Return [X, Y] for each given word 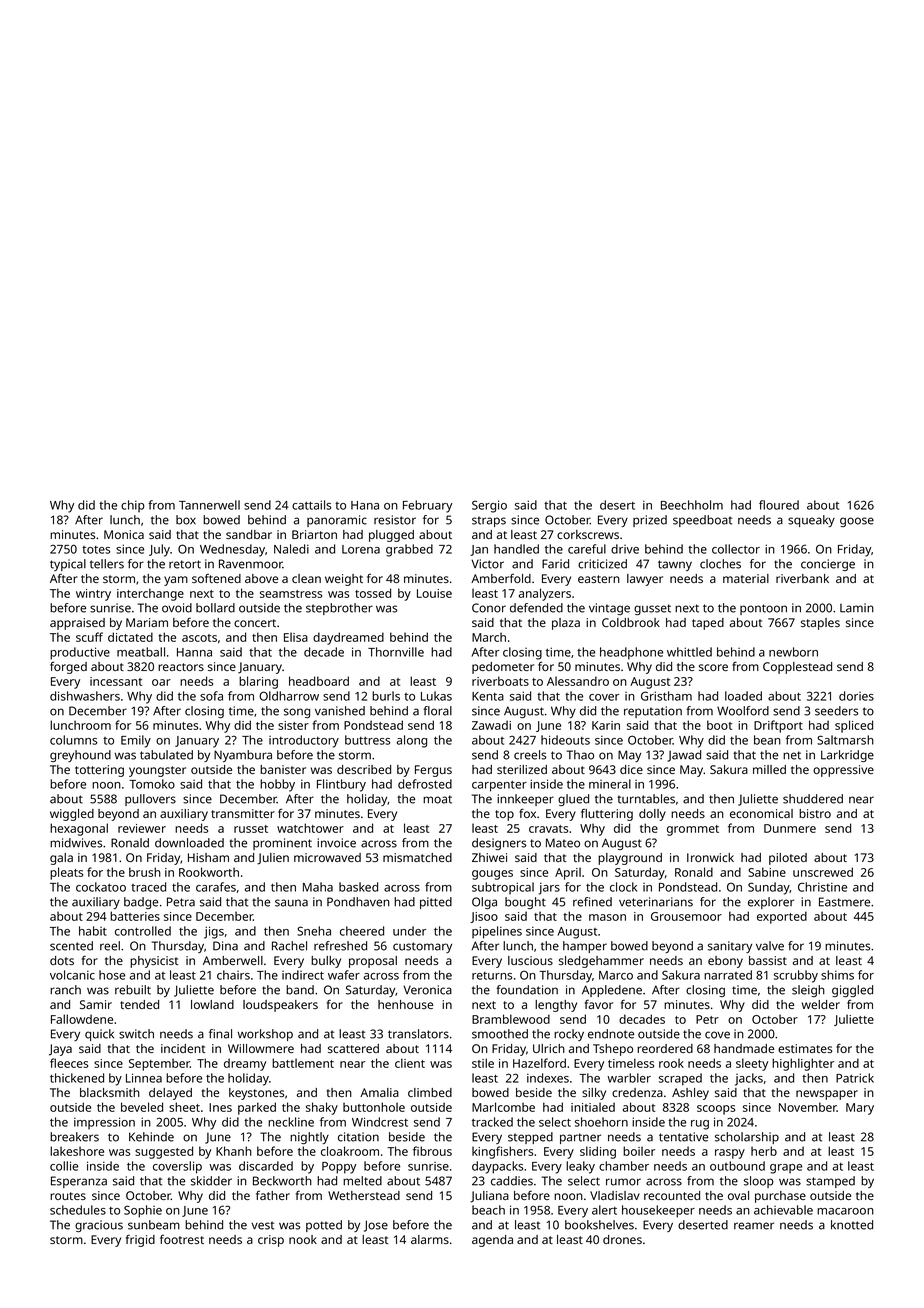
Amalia [379, 1092]
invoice [336, 843]
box [186, 520]
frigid [140, 1240]
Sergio [489, 506]
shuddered [813, 799]
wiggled [72, 815]
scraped [680, 1079]
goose [857, 522]
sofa [211, 696]
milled [769, 769]
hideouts [565, 740]
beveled [142, 1107]
